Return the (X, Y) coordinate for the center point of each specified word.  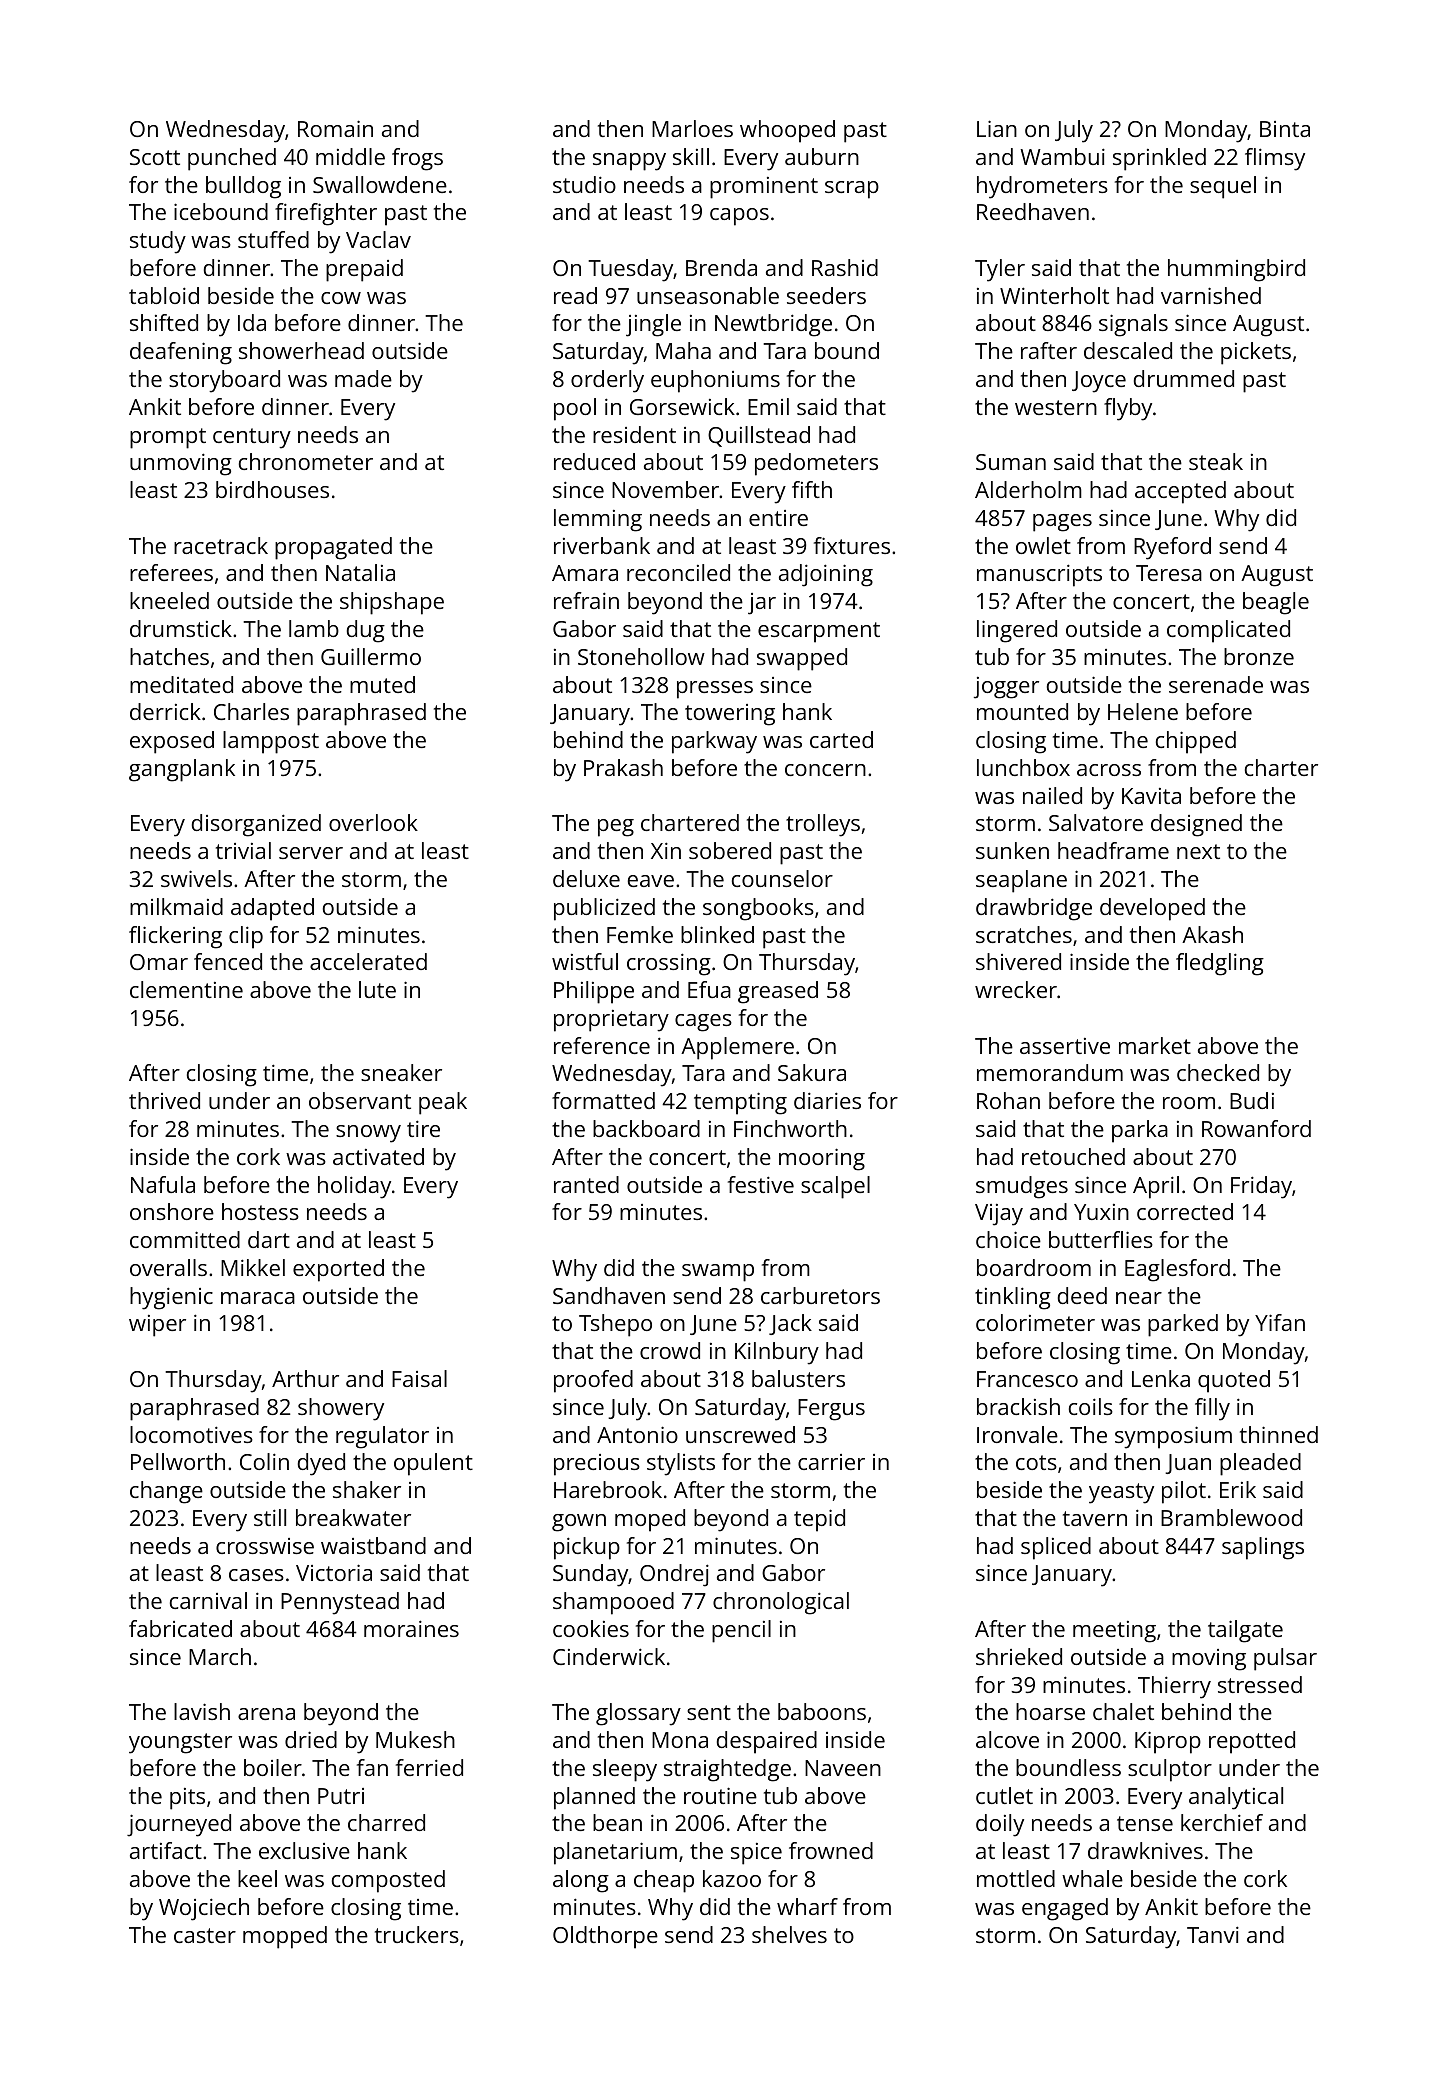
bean (617, 1822)
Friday (1261, 1187)
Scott (155, 157)
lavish (202, 1711)
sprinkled (1159, 159)
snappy (629, 162)
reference (602, 1045)
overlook (373, 822)
